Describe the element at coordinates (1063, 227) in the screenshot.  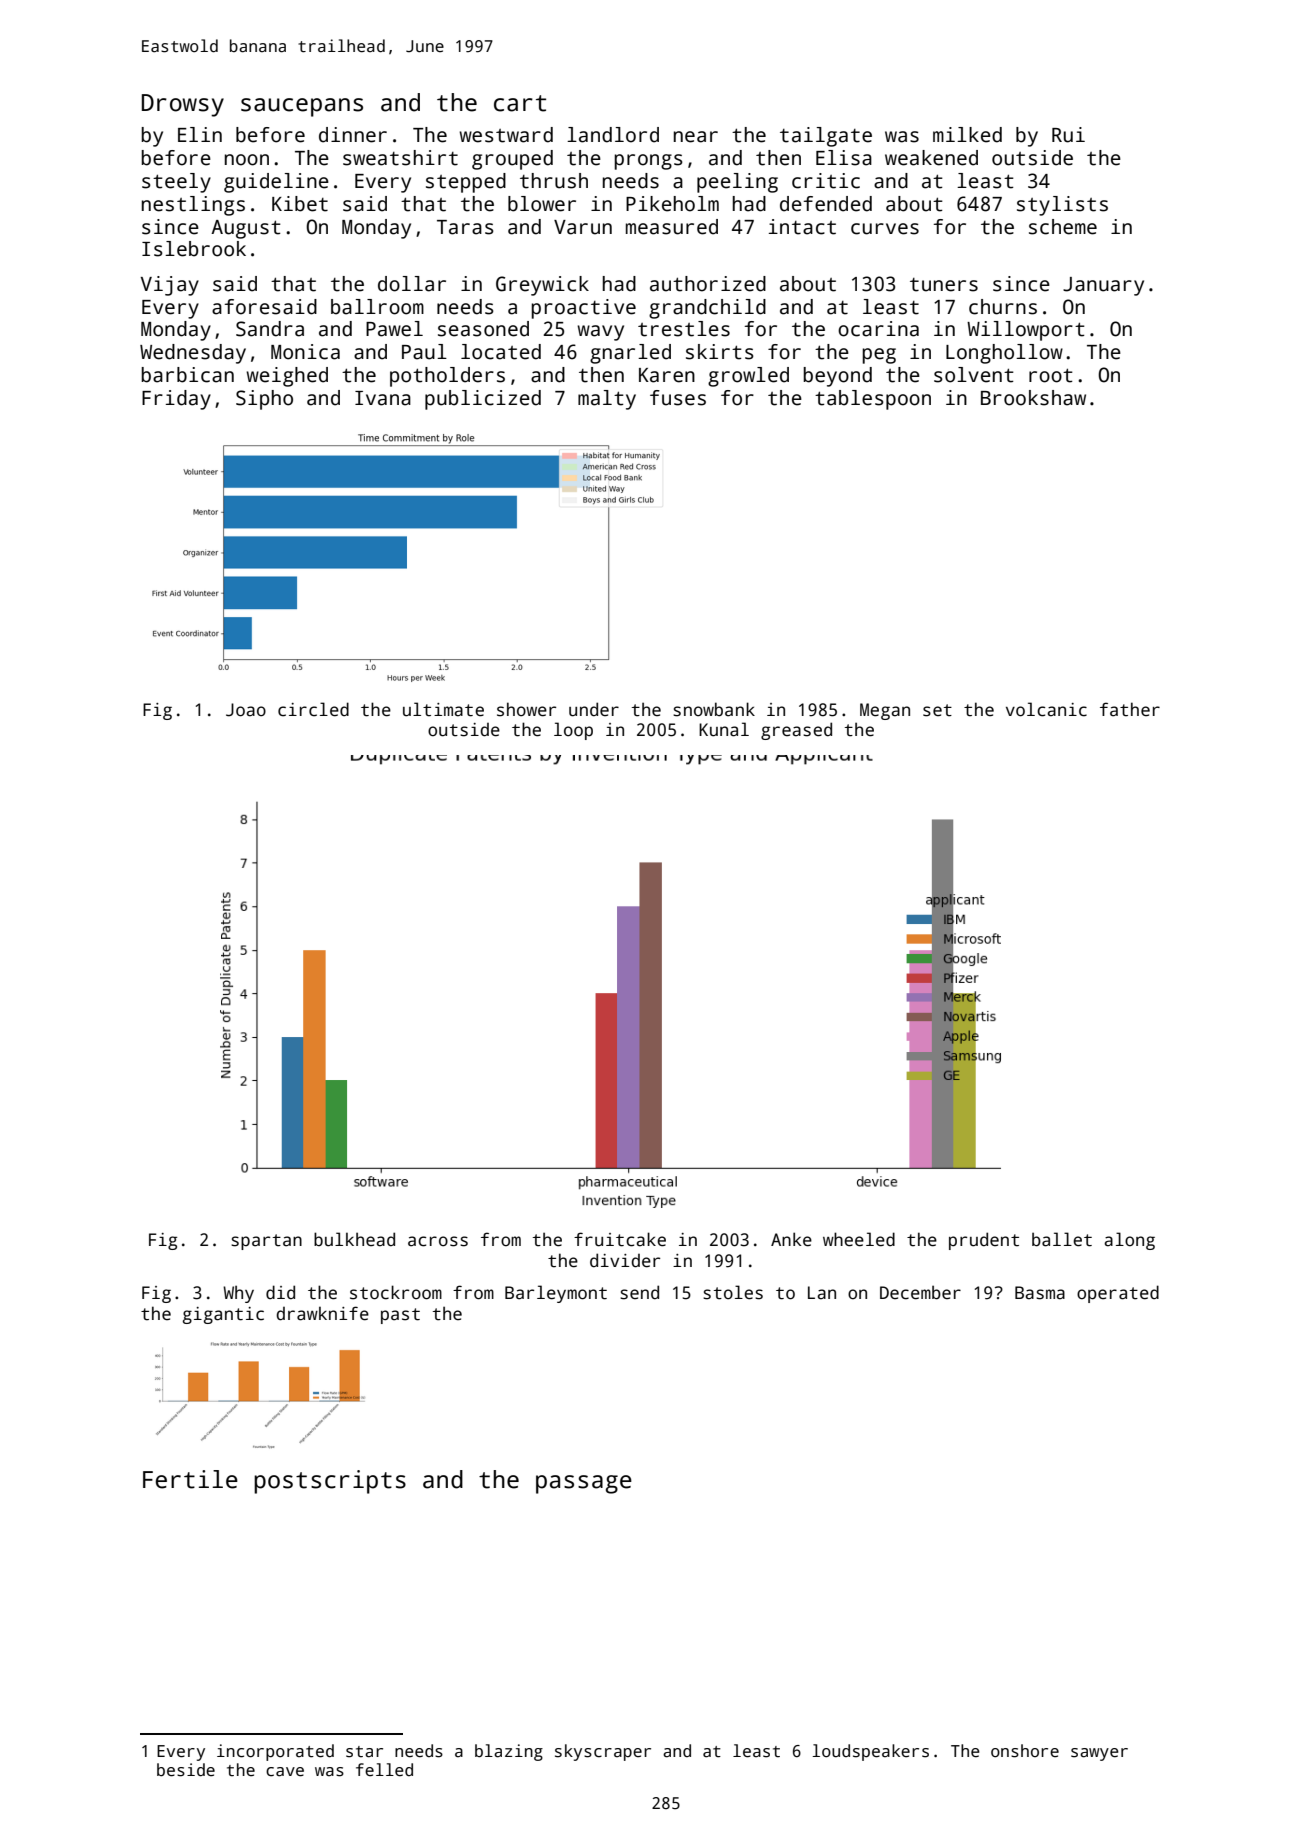
I see `scheme` at that location.
